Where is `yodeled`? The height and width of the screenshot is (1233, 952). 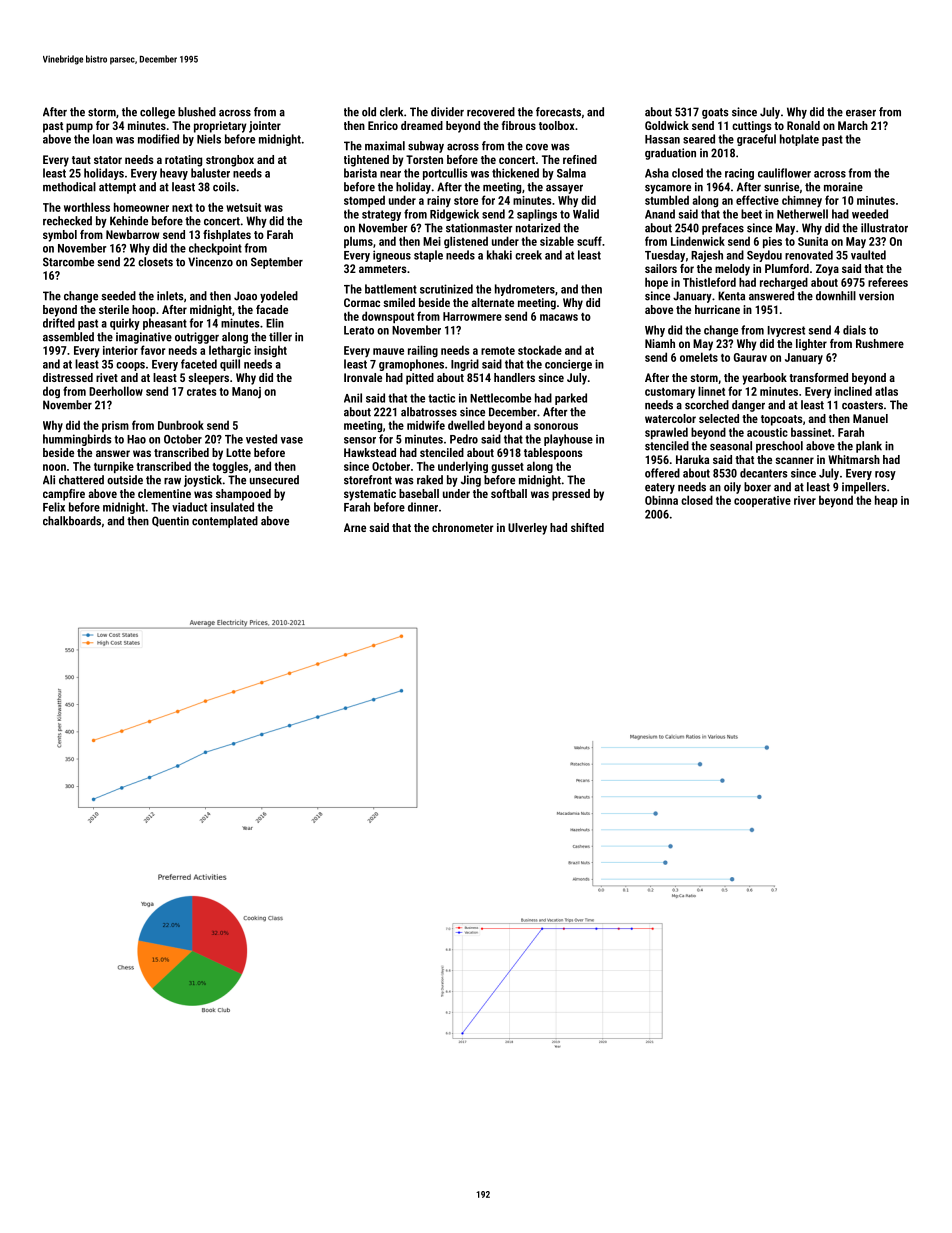
yodeled is located at coordinates (279, 297).
